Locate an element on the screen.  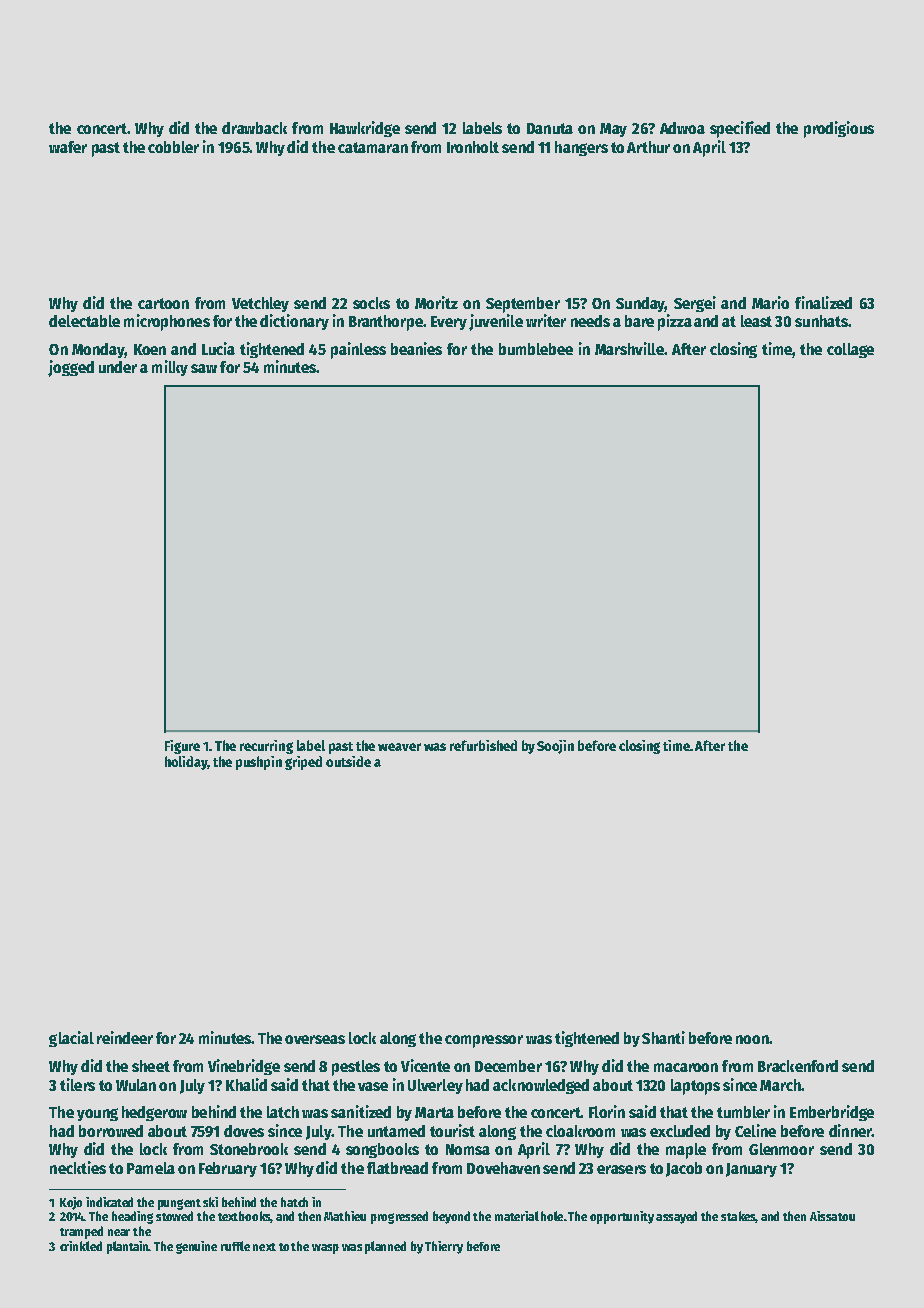
cartoon is located at coordinates (163, 303).
